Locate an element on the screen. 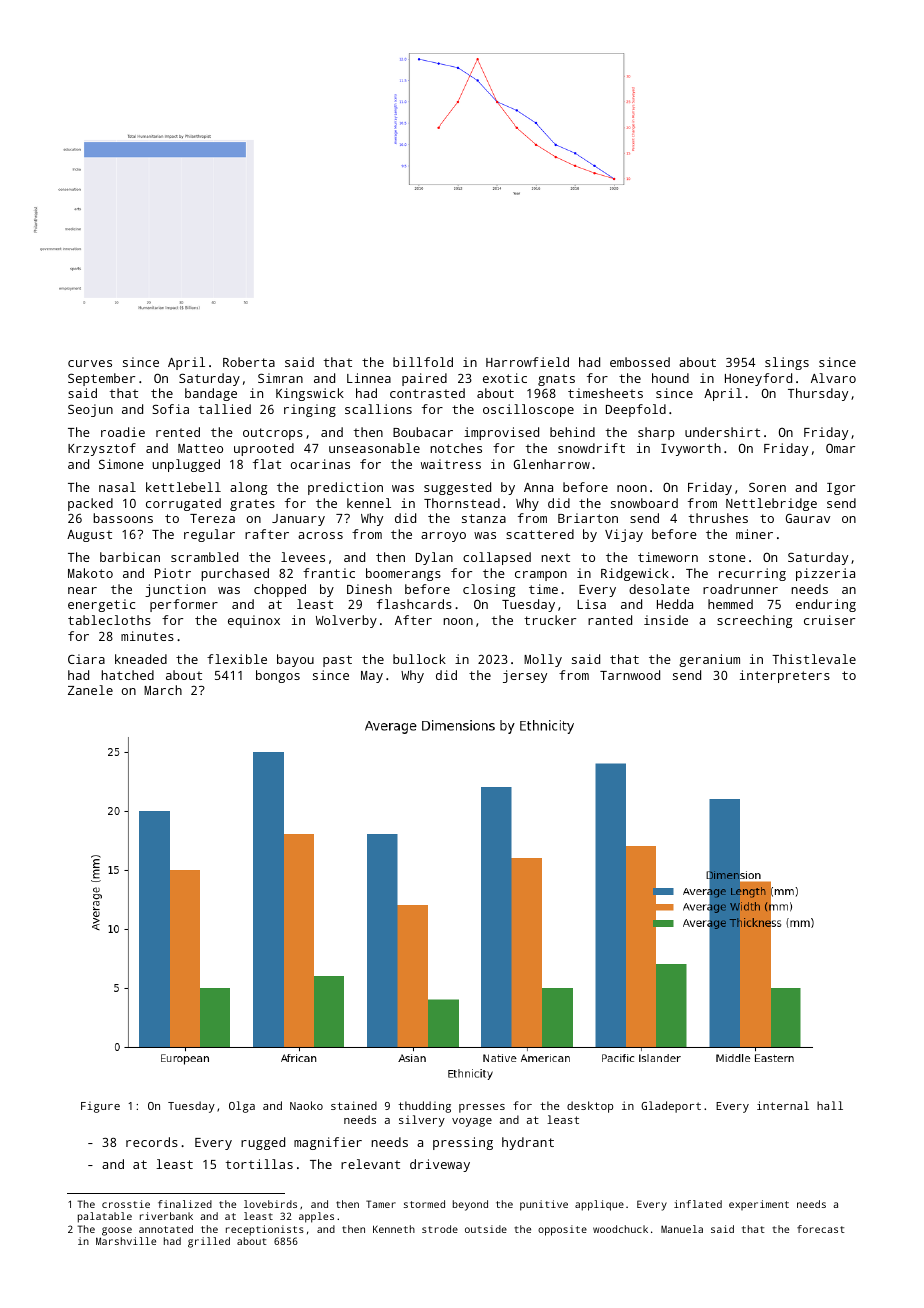 The width and height of the screenshot is (924, 1308). interpreters is located at coordinates (785, 676).
